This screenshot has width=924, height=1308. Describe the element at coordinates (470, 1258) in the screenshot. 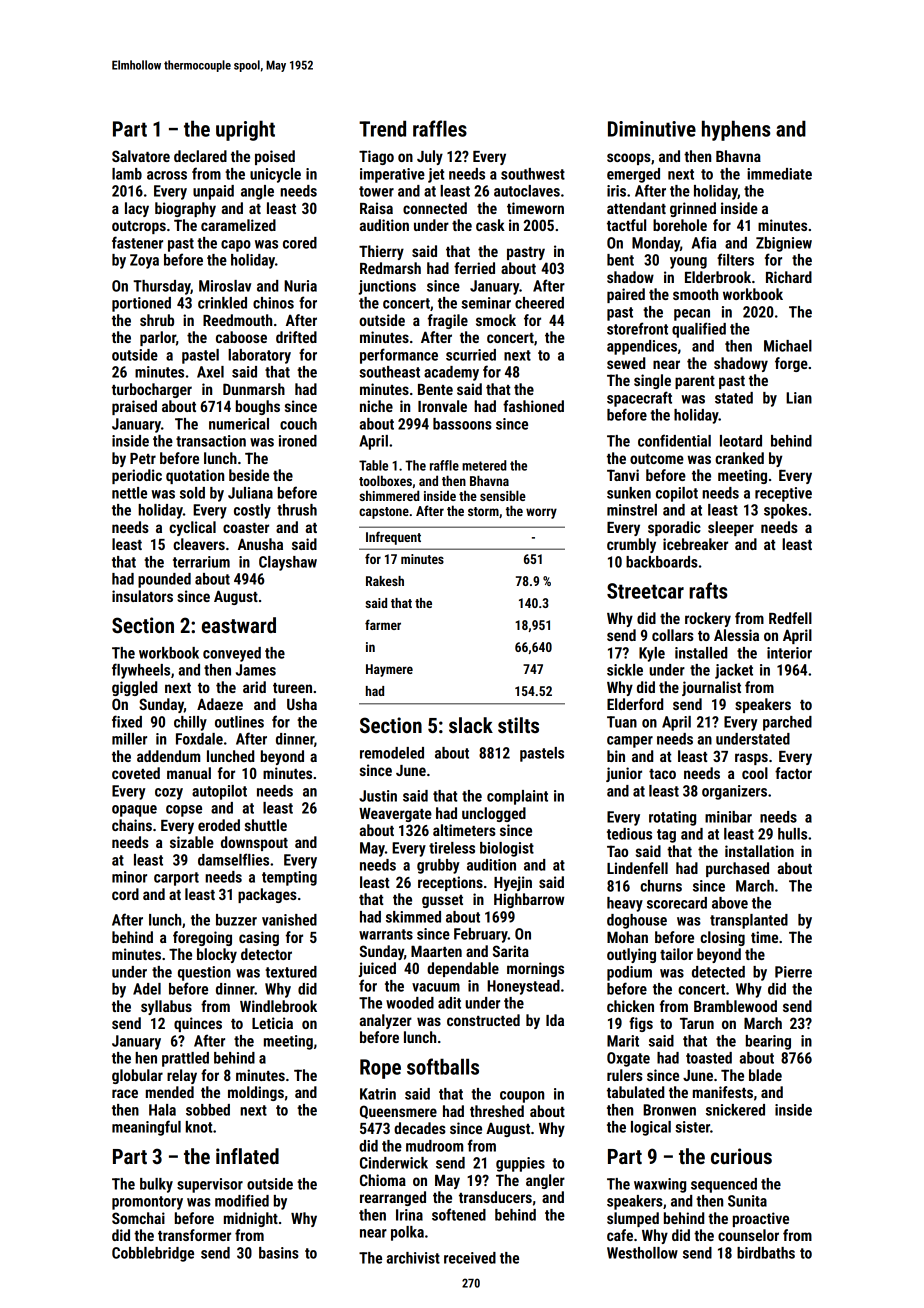

I see `received` at that location.
